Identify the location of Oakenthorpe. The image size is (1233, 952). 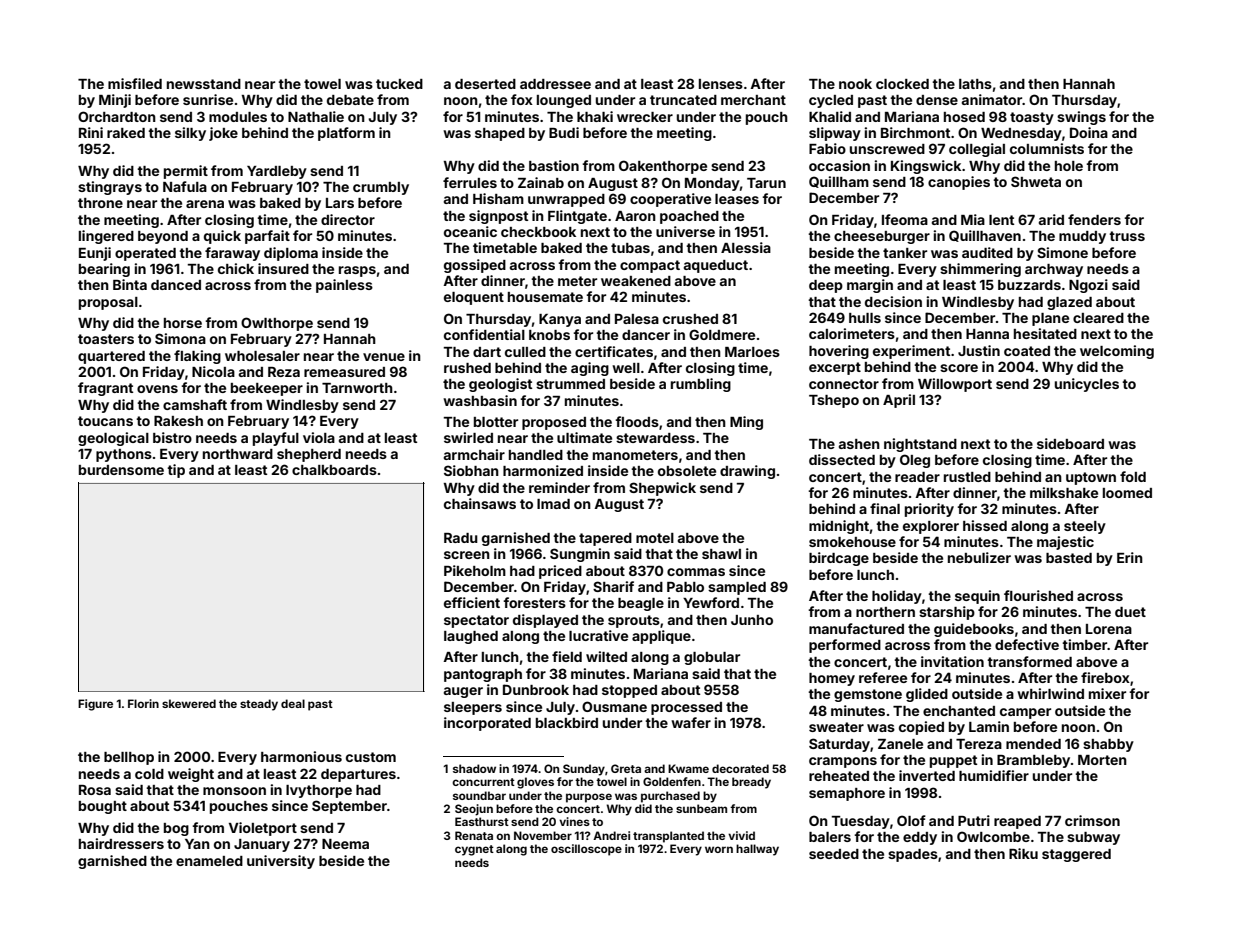
(663, 167).
